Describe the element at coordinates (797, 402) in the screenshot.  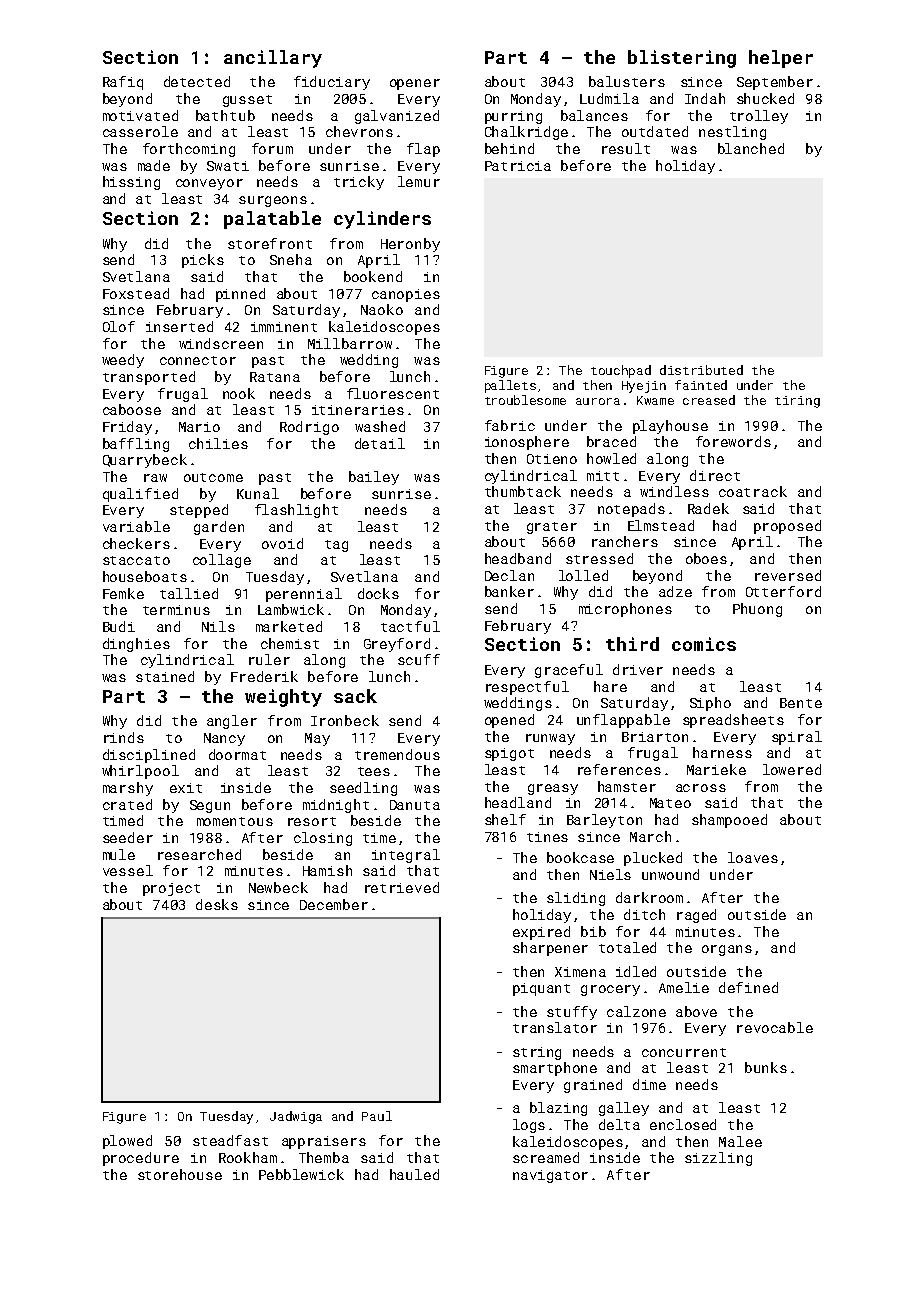
I see `tiring` at that location.
